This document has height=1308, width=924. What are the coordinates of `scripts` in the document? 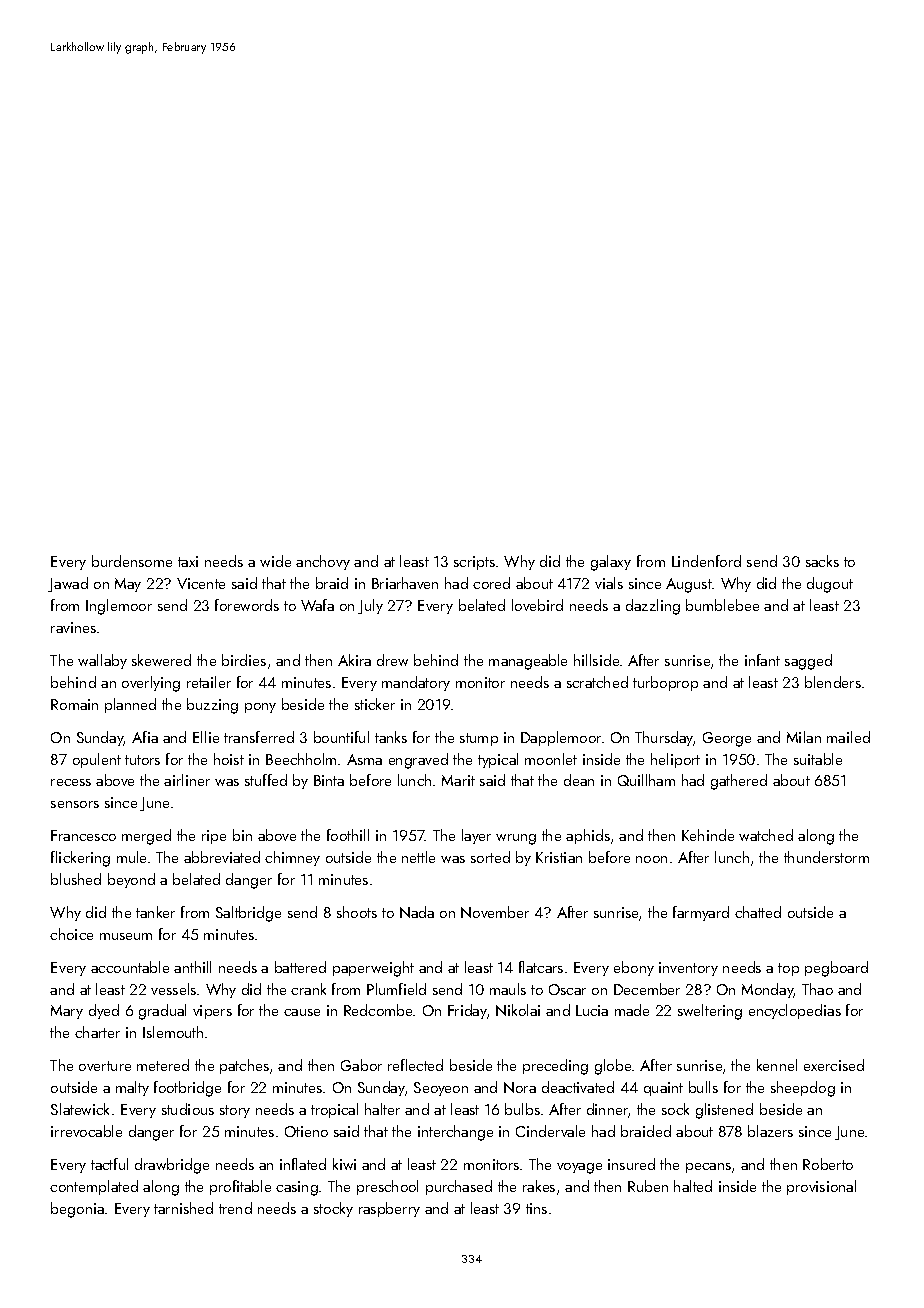 It's located at (474, 563).
